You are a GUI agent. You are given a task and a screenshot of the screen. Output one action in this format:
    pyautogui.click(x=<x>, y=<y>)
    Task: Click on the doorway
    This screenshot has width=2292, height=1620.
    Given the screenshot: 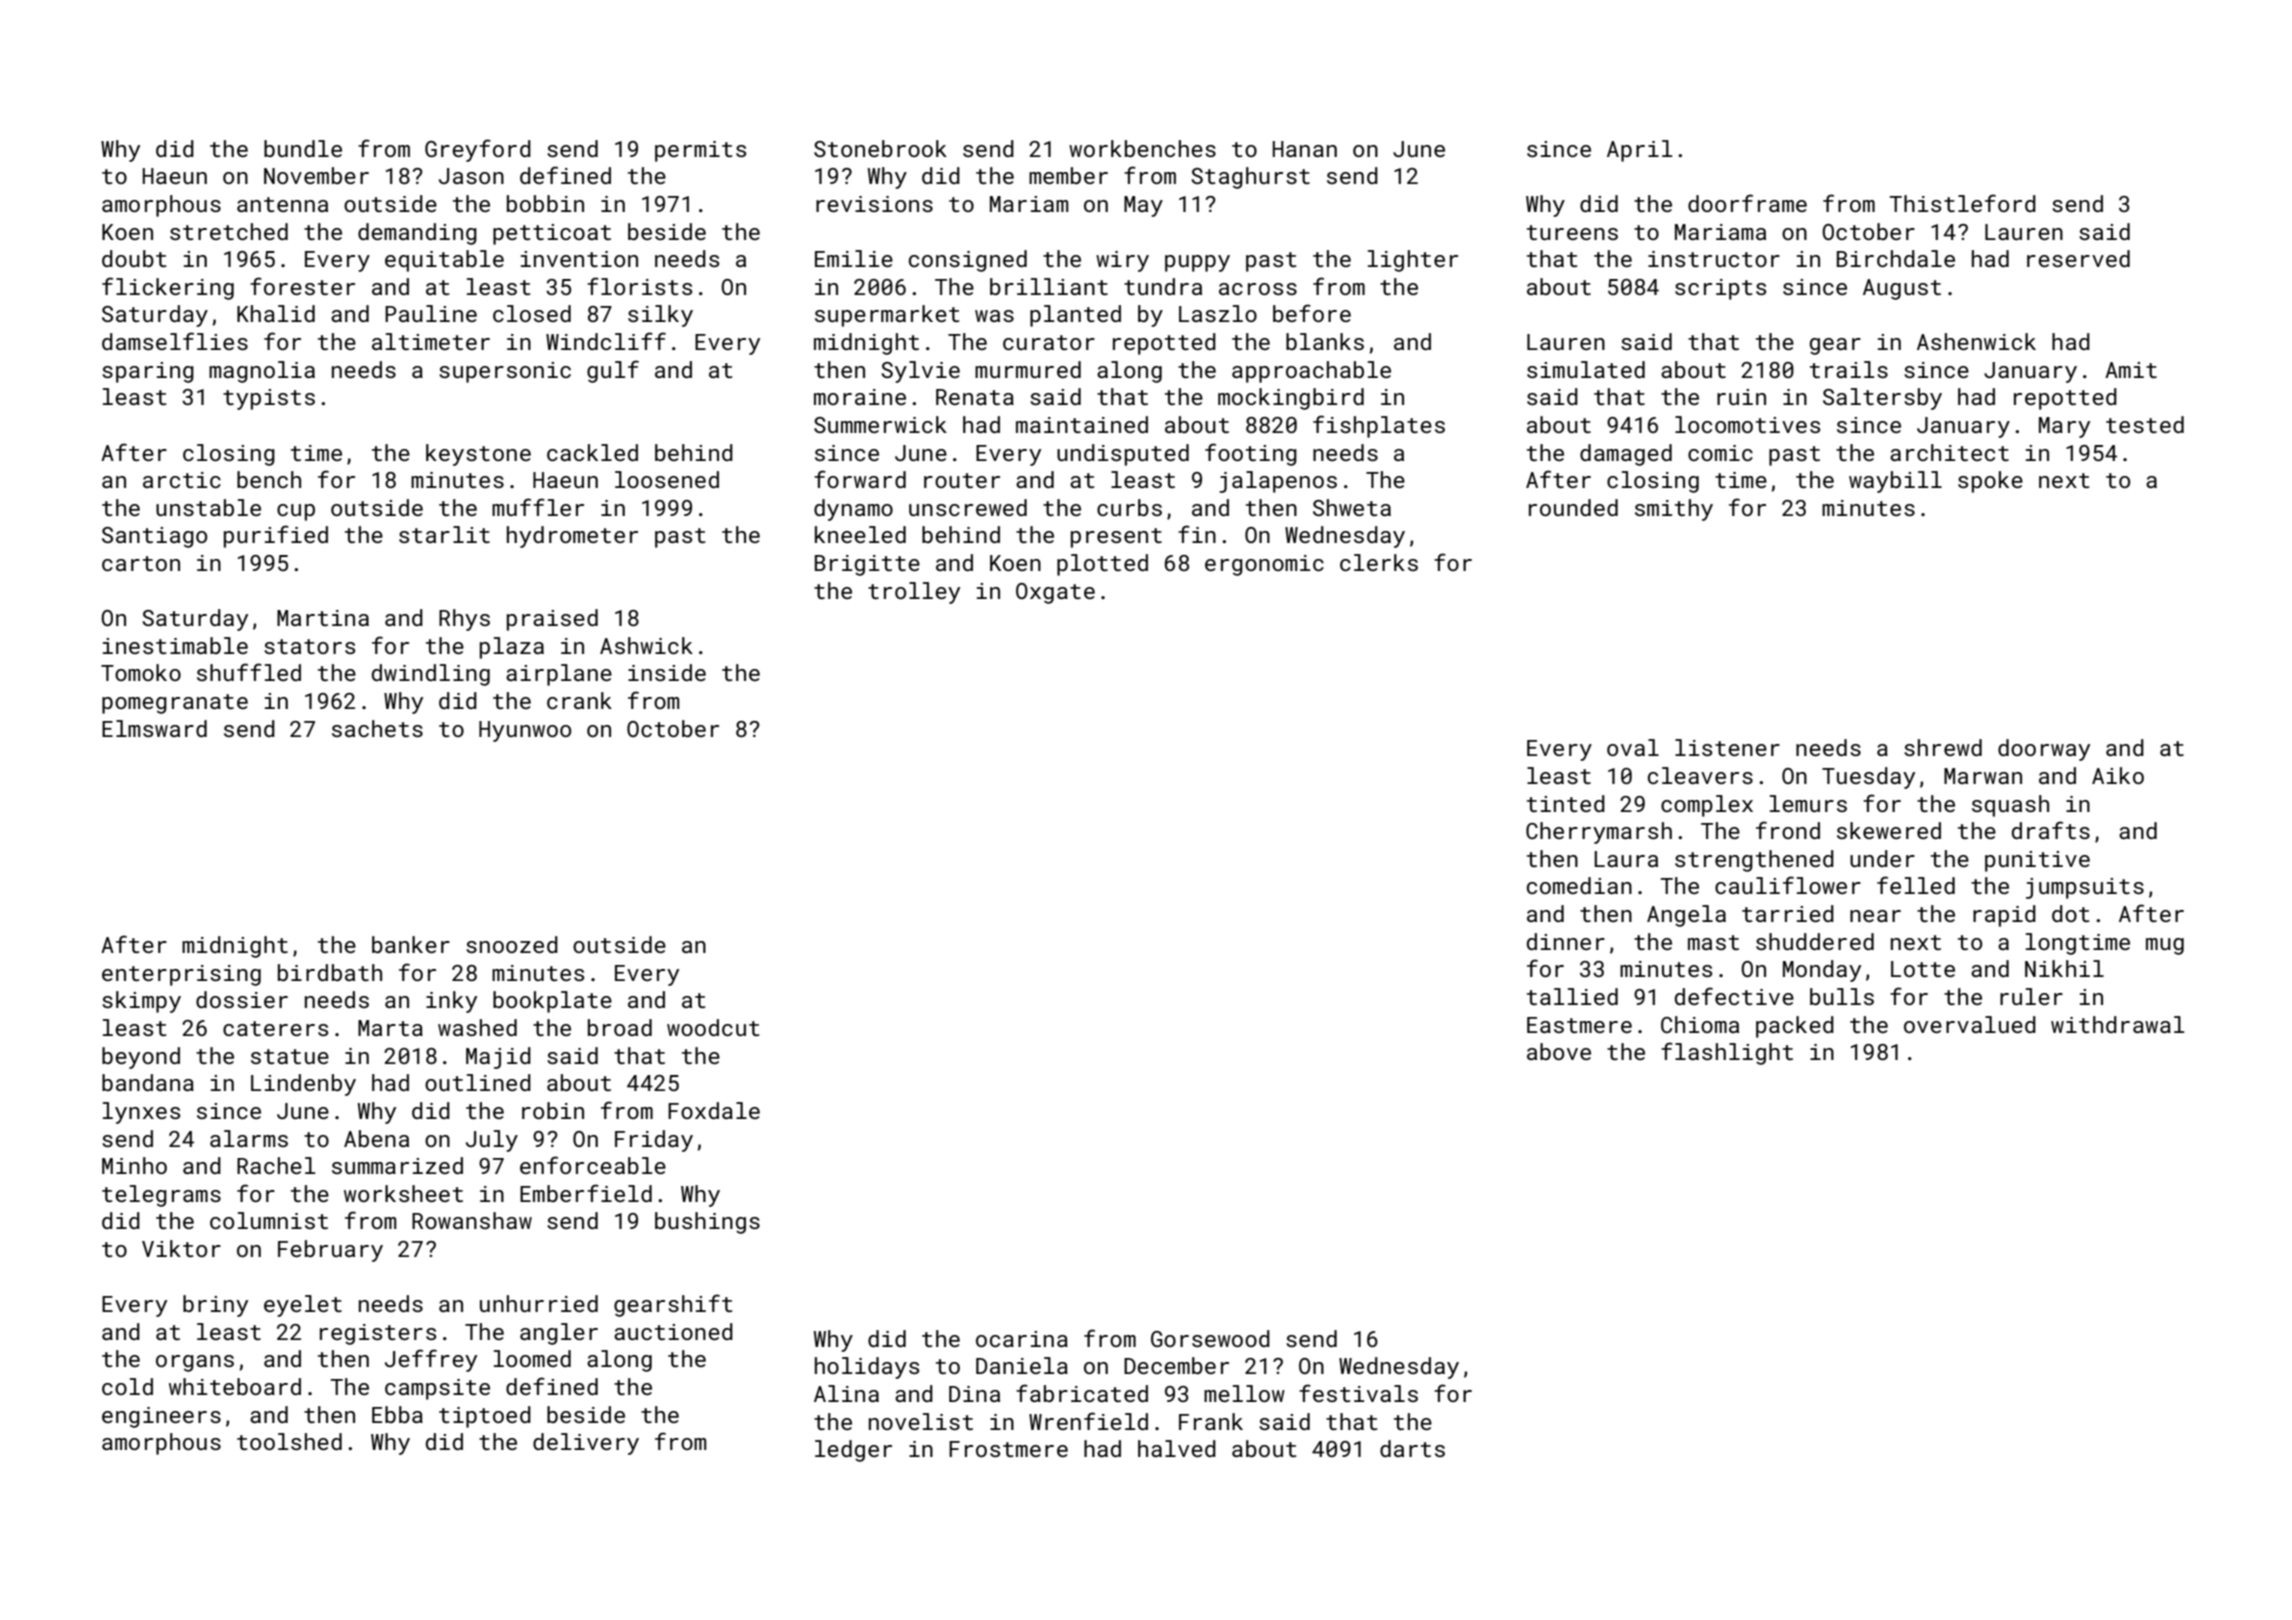 What is the action you would take?
    pyautogui.click(x=2044, y=750)
